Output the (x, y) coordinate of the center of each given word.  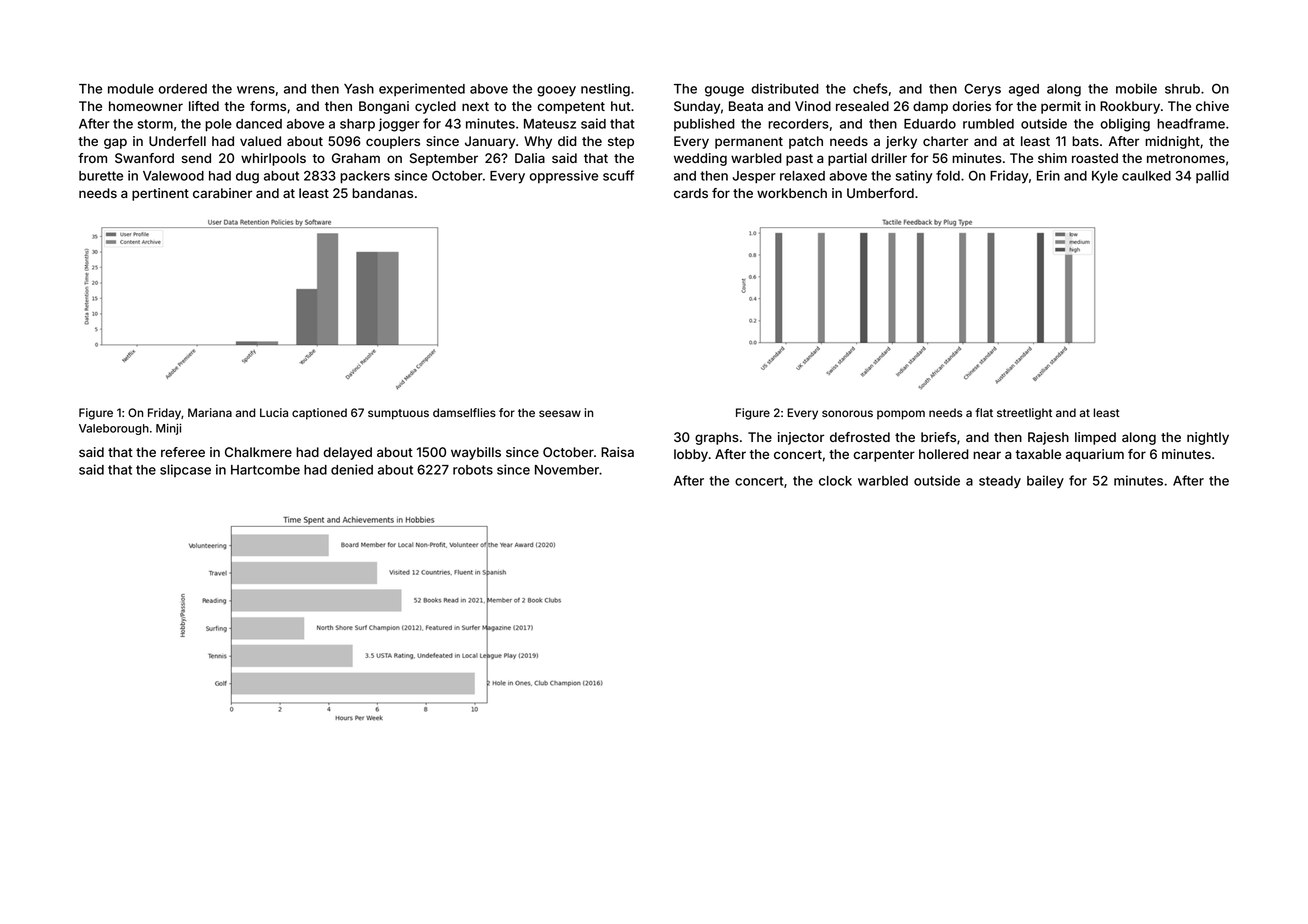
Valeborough (114, 429)
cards (691, 193)
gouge (724, 91)
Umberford (880, 193)
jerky (901, 142)
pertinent (160, 194)
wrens (256, 90)
